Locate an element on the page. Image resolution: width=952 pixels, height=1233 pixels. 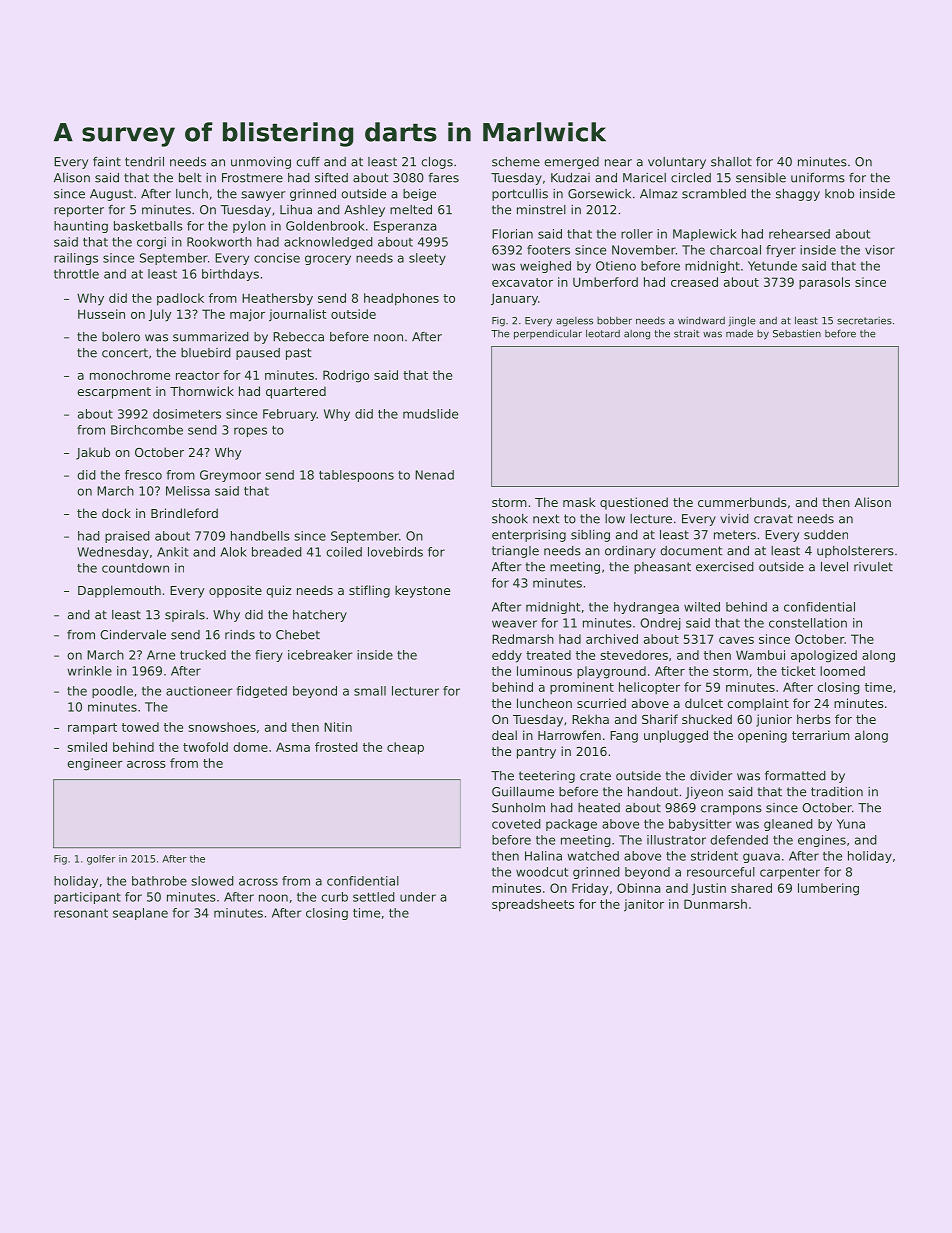
Ankit is located at coordinates (173, 552).
